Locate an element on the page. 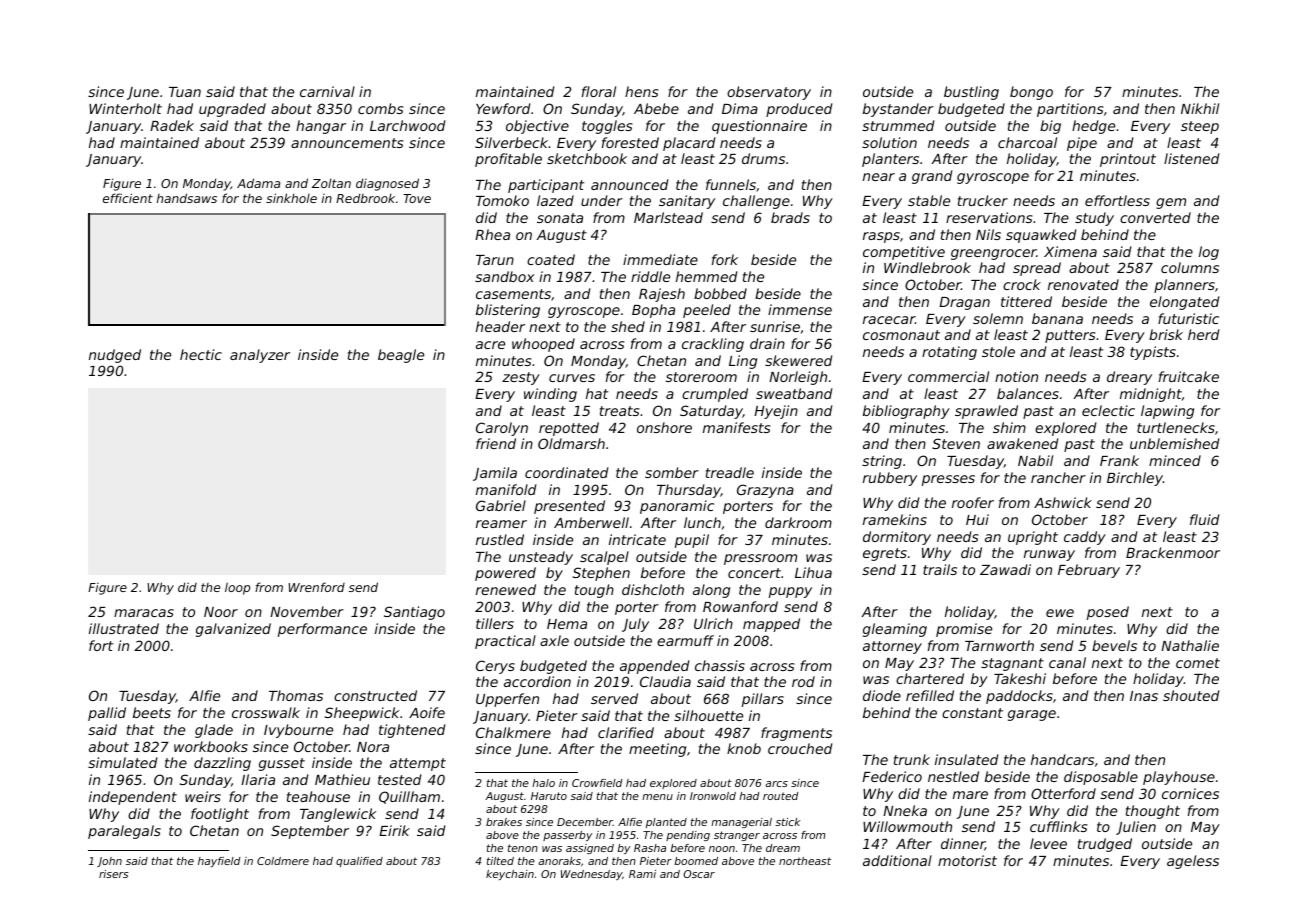 The width and height of the document is (1308, 924). Tuan is located at coordinates (185, 92).
